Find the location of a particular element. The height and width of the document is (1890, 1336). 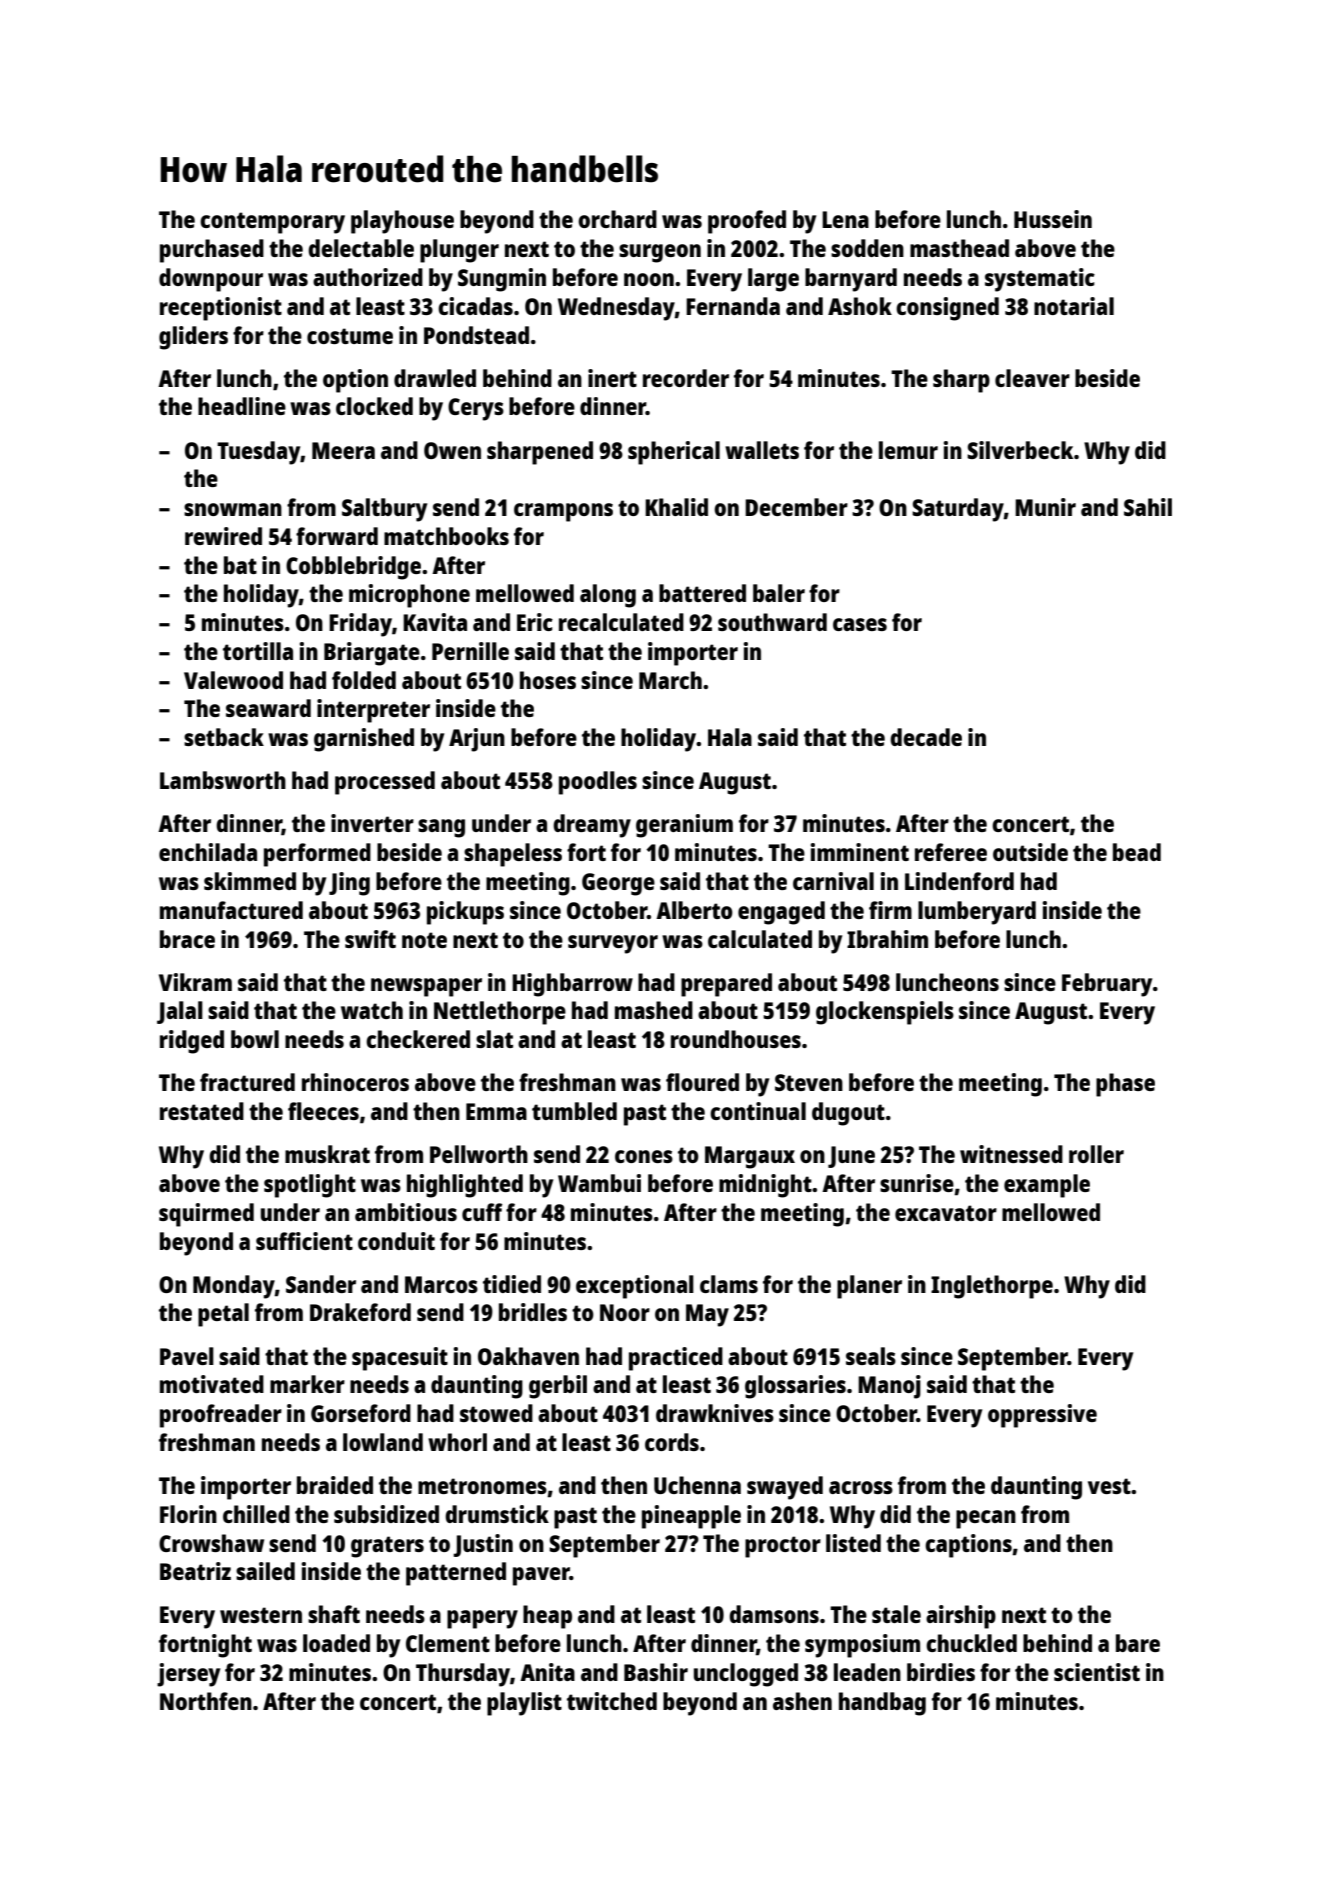

Northfen is located at coordinates (206, 1701).
